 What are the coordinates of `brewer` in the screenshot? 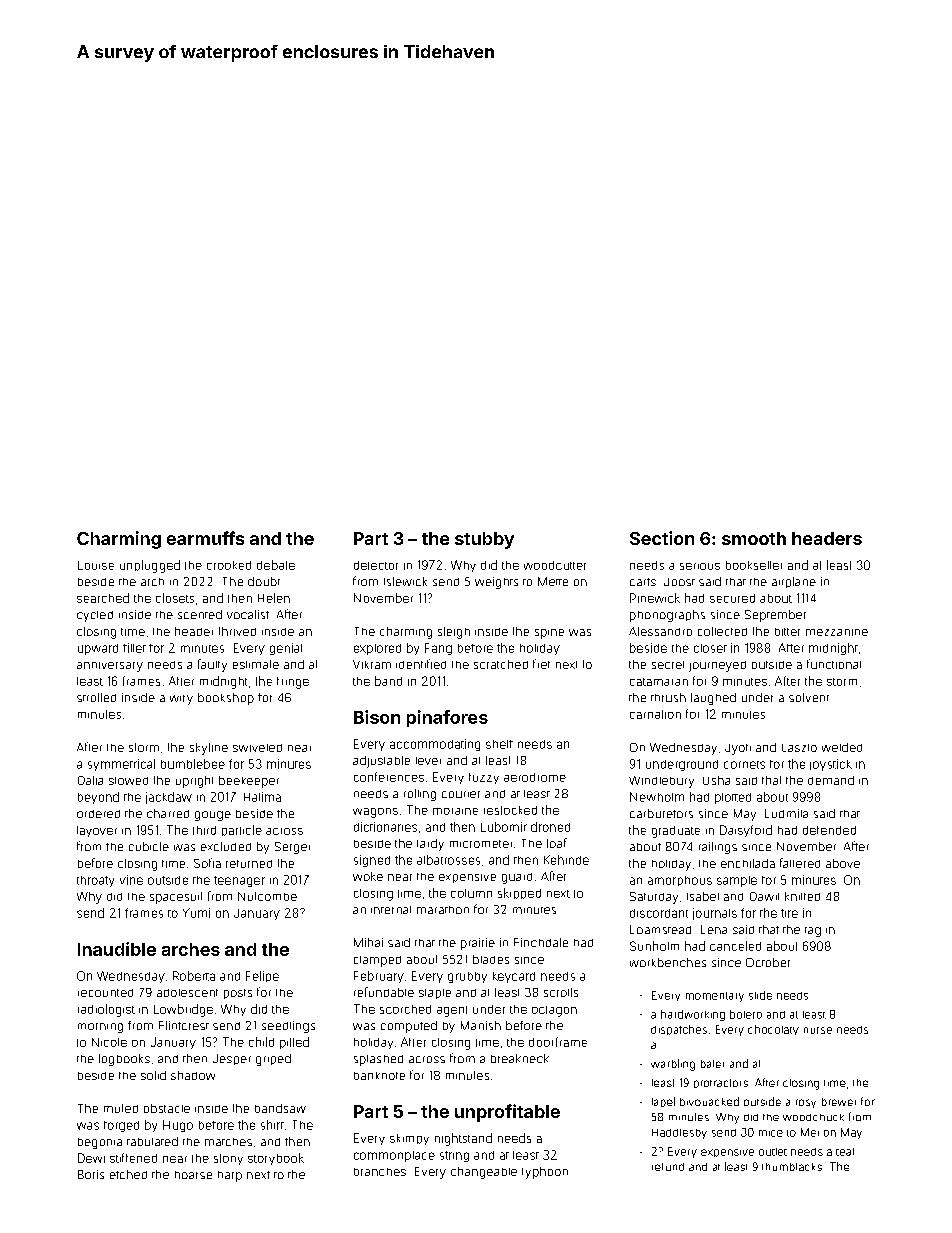 It's located at (839, 1102).
